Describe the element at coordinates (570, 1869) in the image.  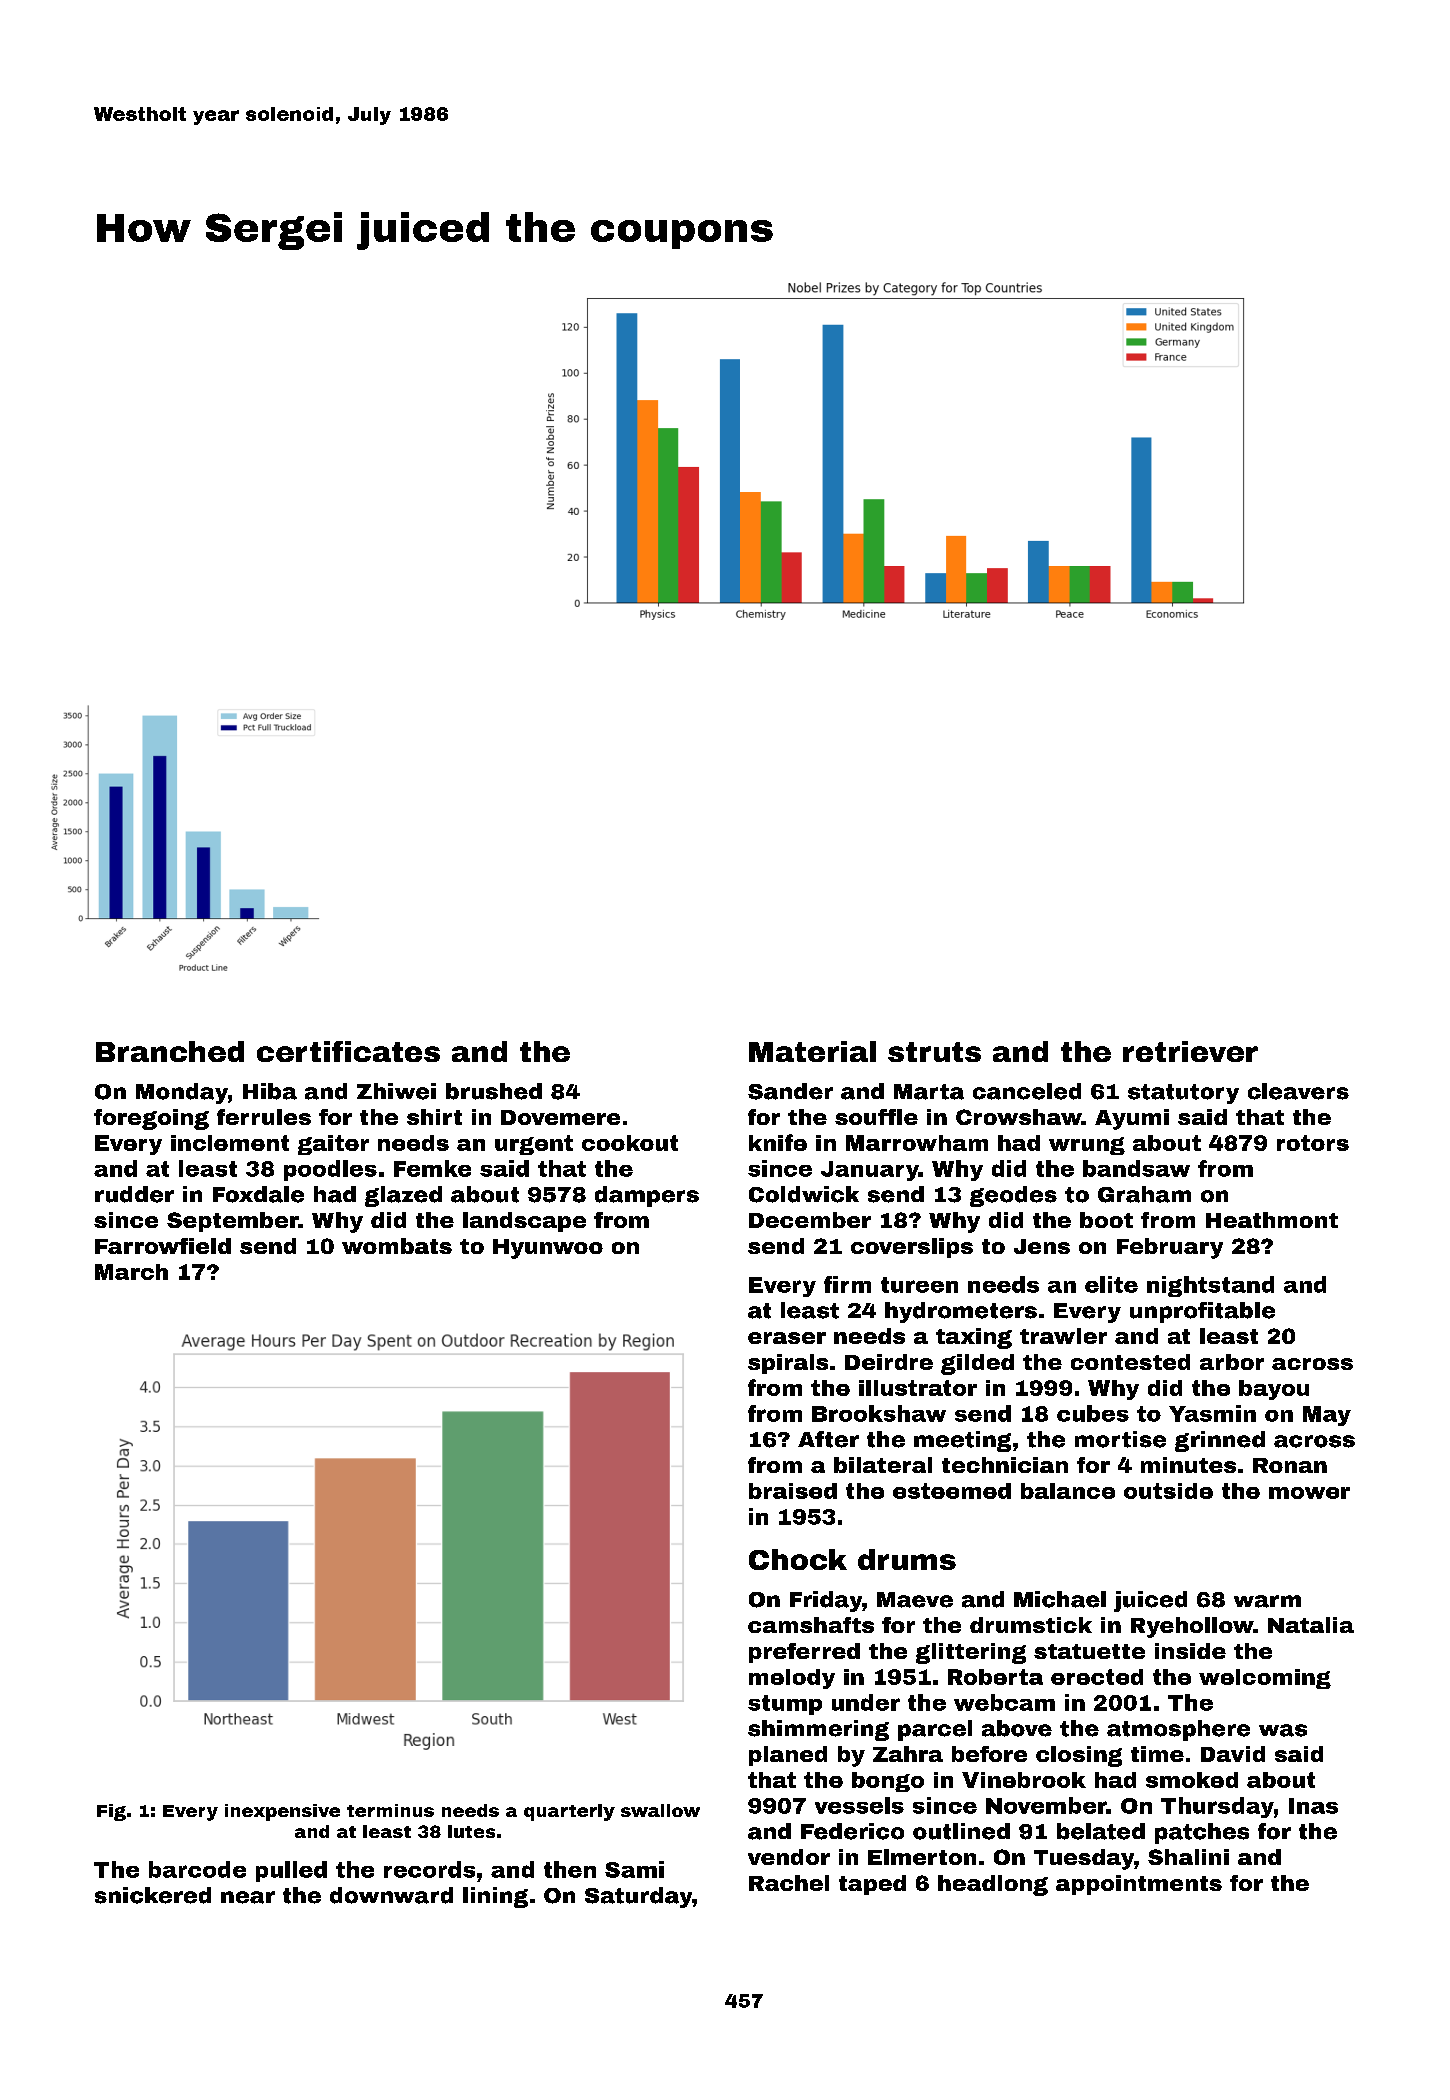
I see `then` at that location.
